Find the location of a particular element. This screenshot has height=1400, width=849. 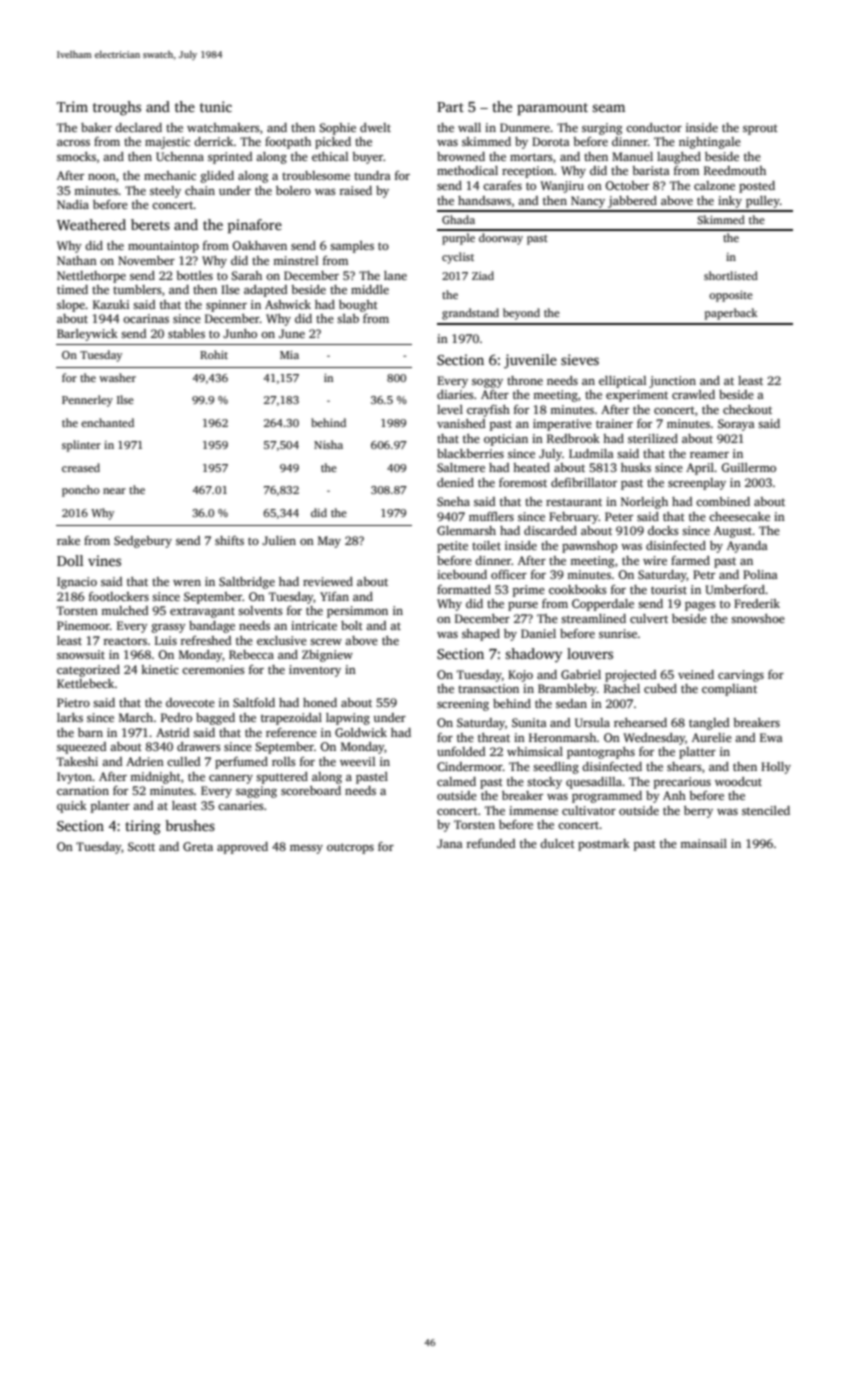

seam is located at coordinates (608, 108).
